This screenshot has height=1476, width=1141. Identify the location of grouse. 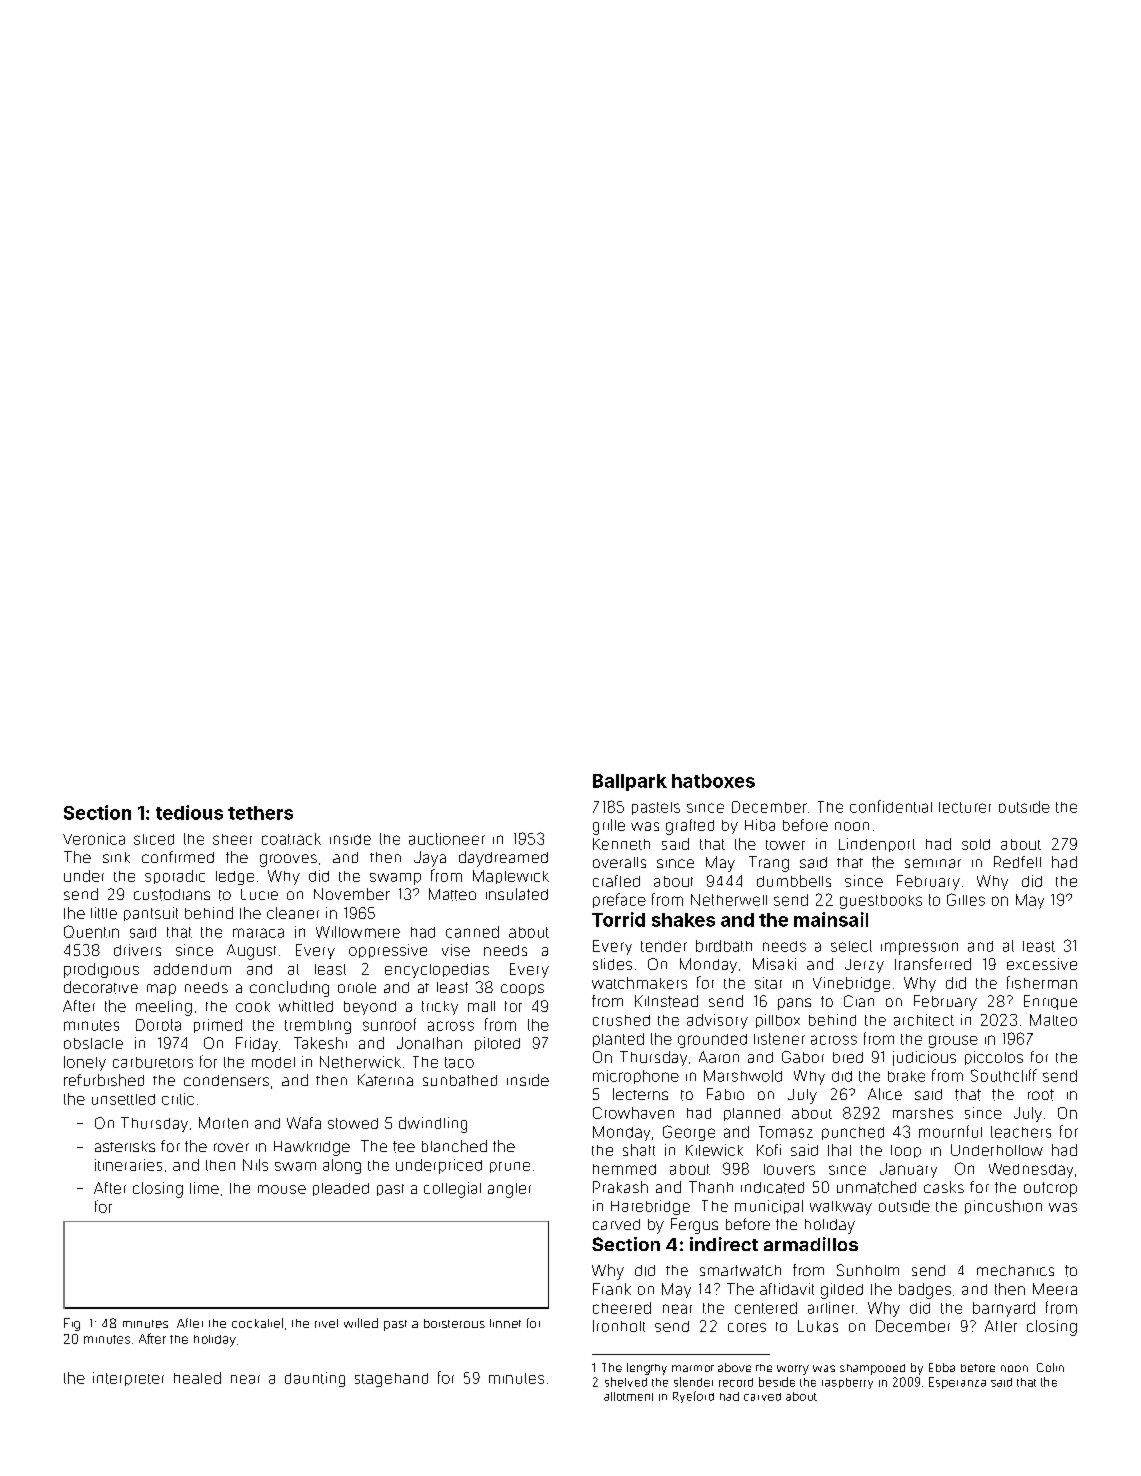
(953, 1041).
